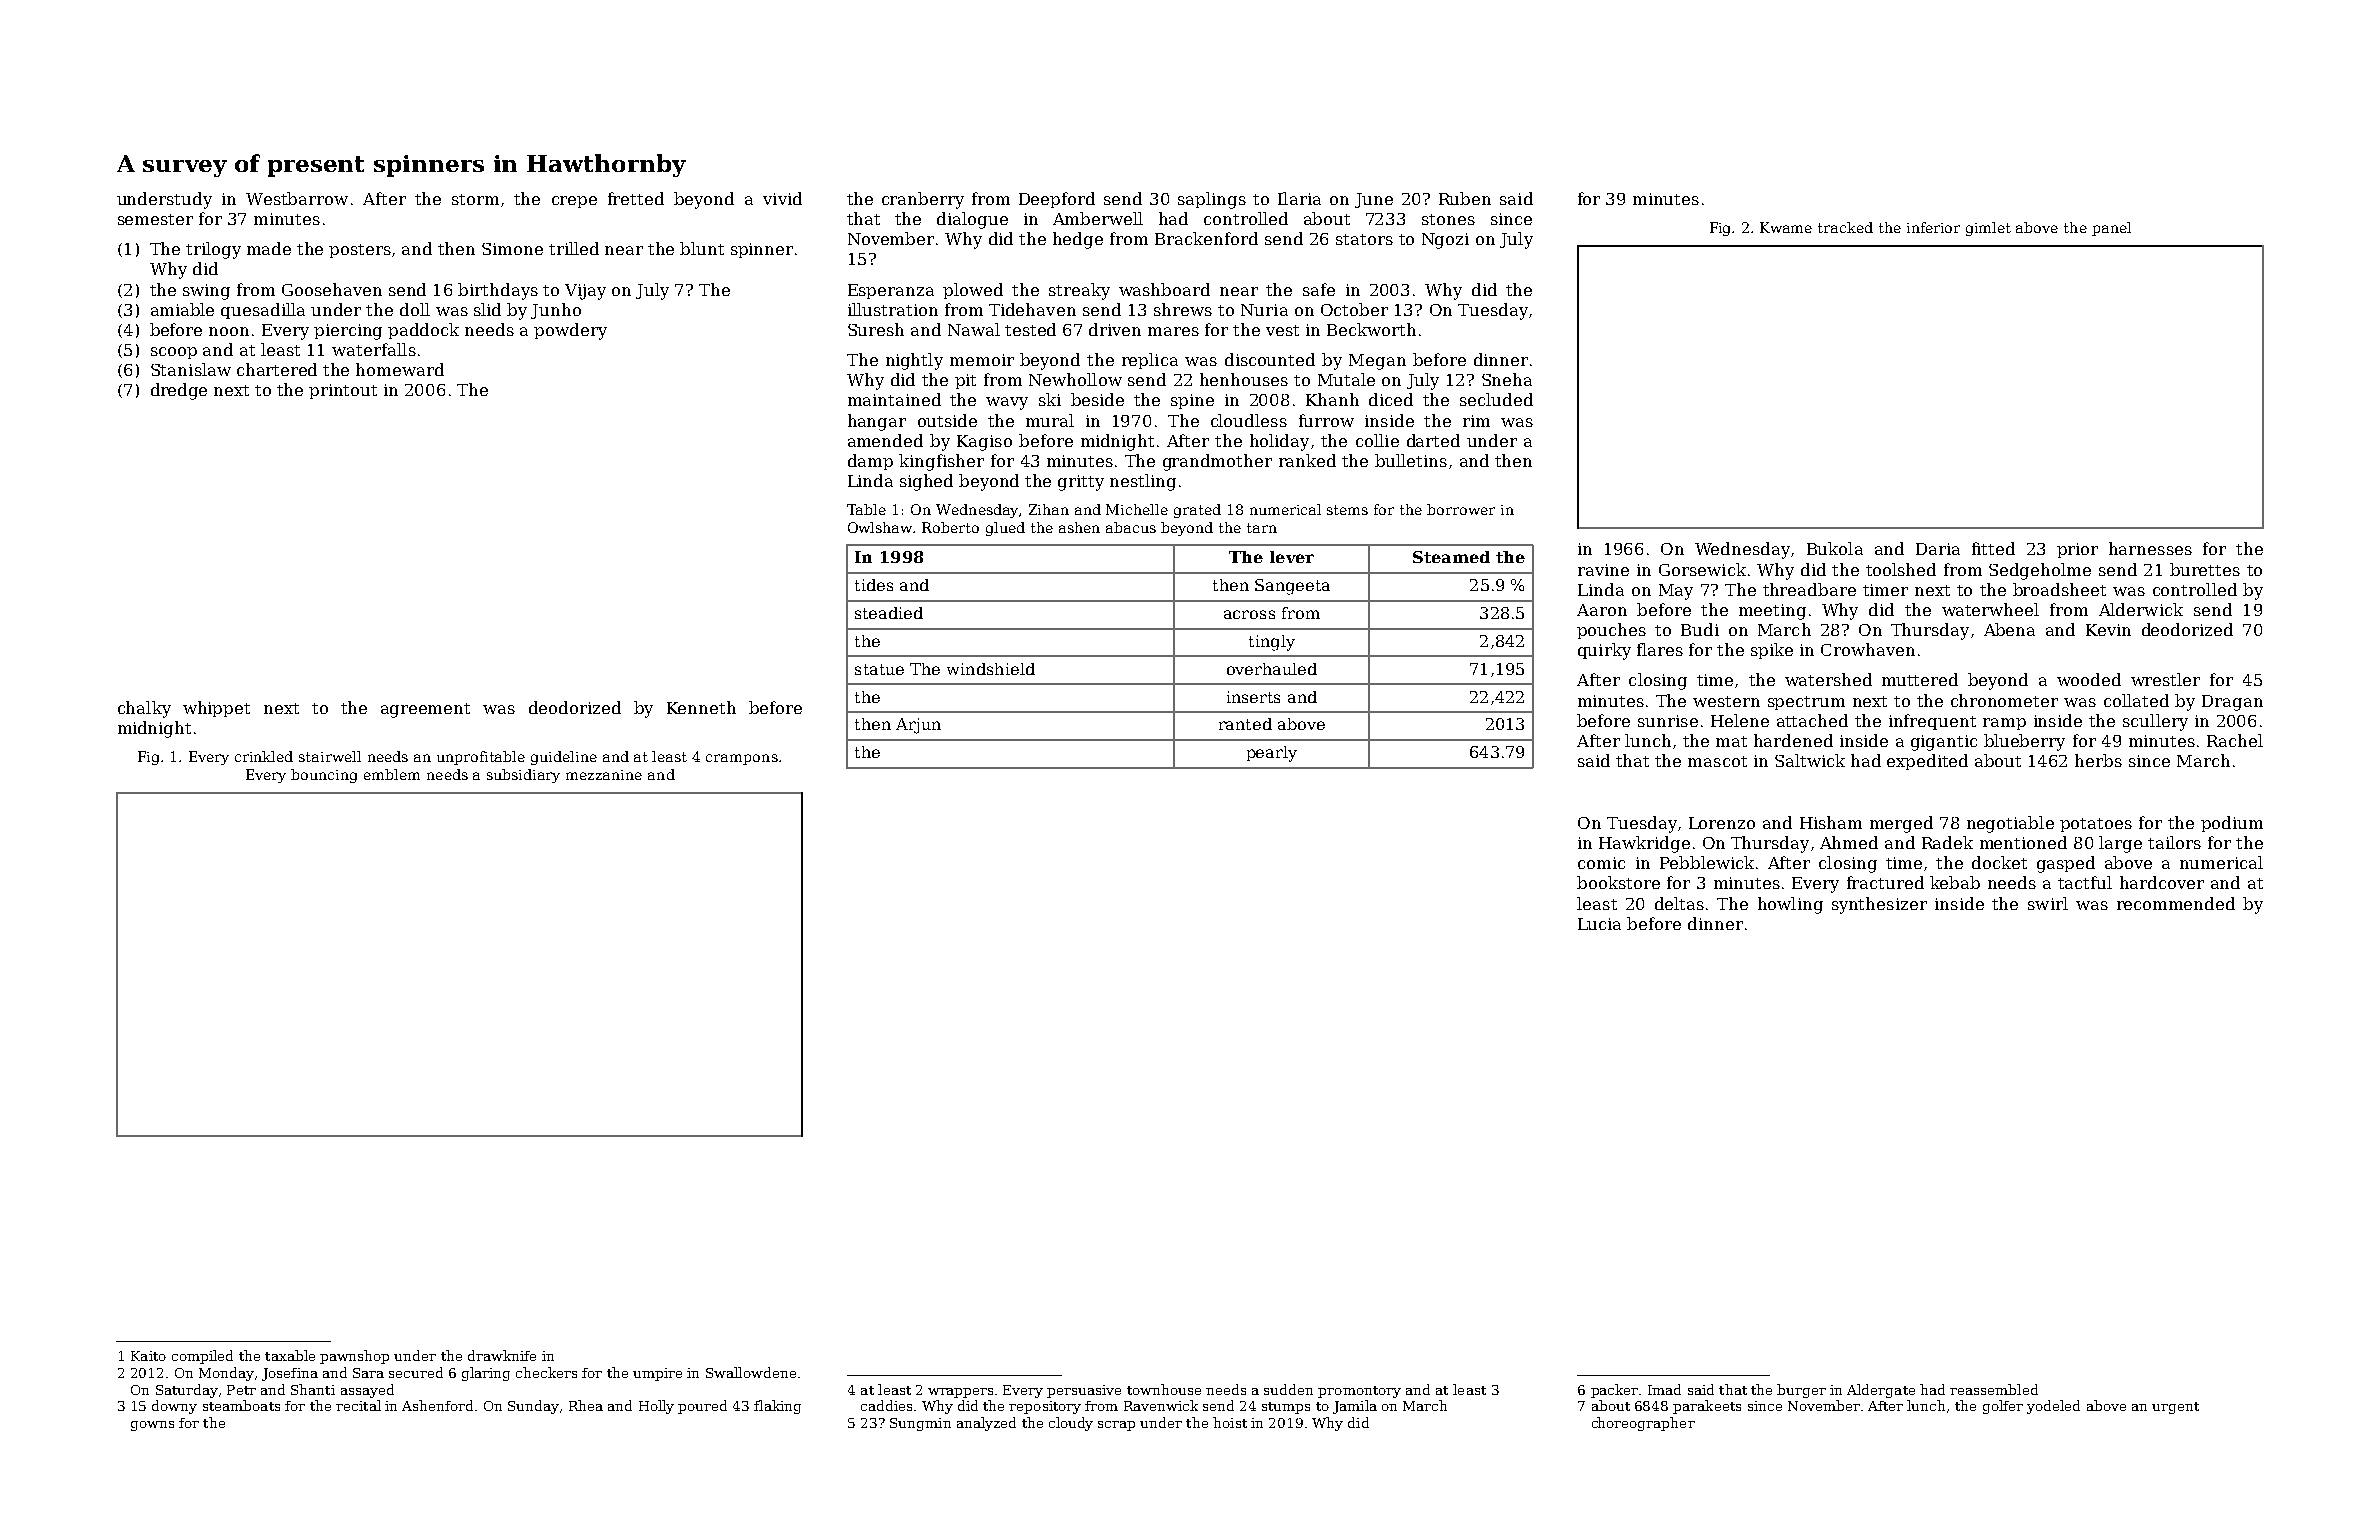  Describe the element at coordinates (502, 1355) in the image. I see `drawknife` at that location.
